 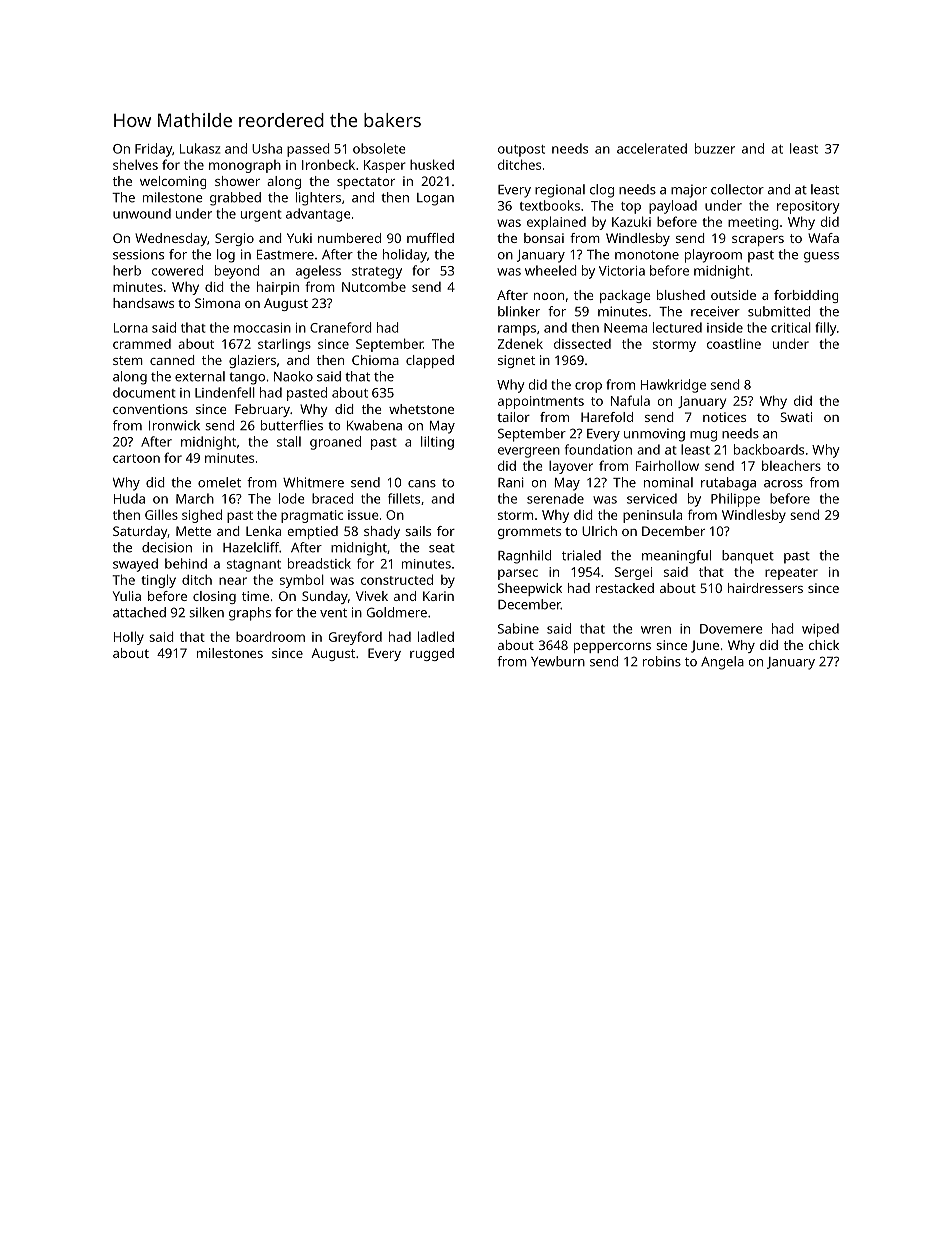 I want to click on Zdenek, so click(x=520, y=343).
